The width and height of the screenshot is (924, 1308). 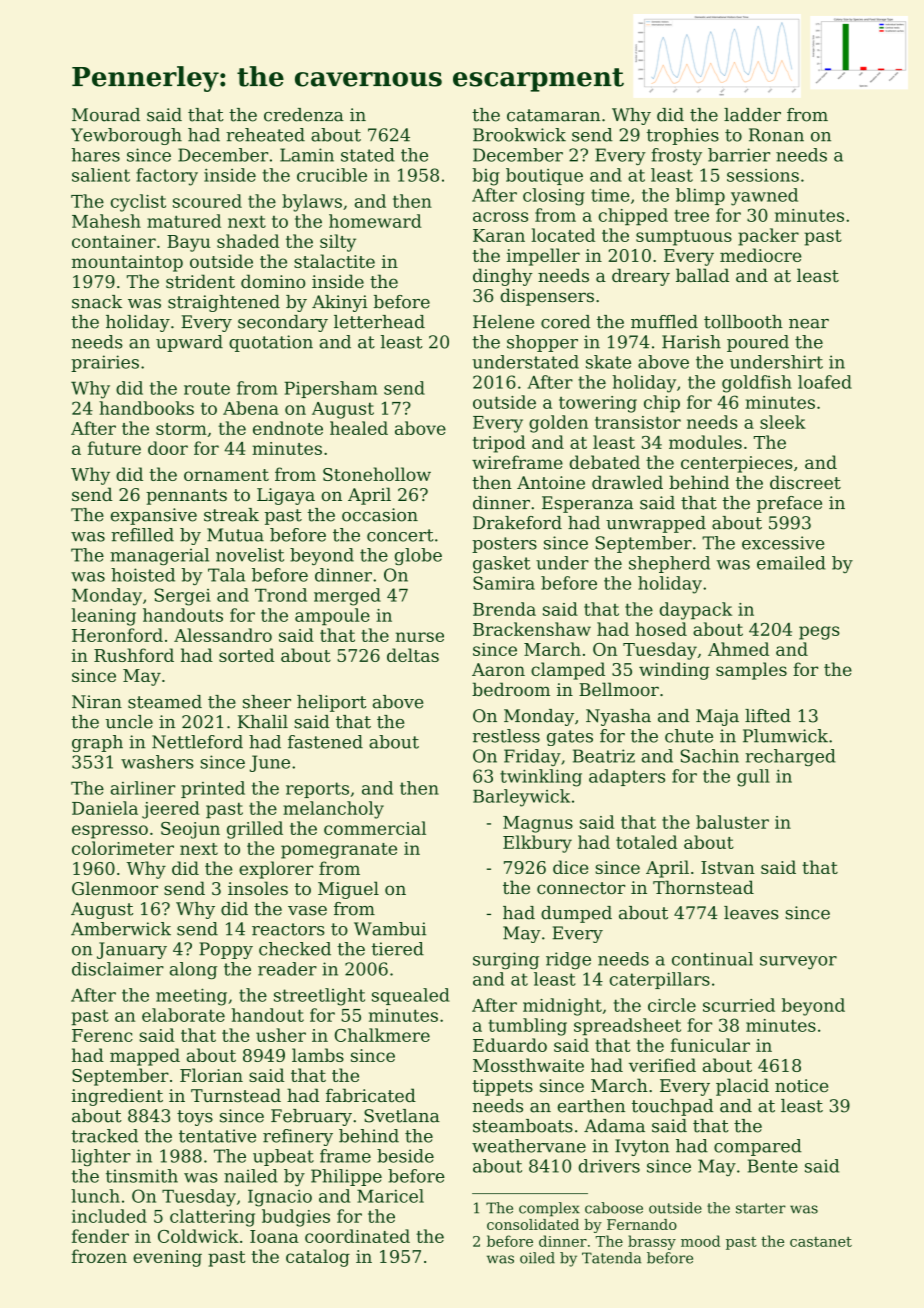 I want to click on Thornstead, so click(x=703, y=887).
